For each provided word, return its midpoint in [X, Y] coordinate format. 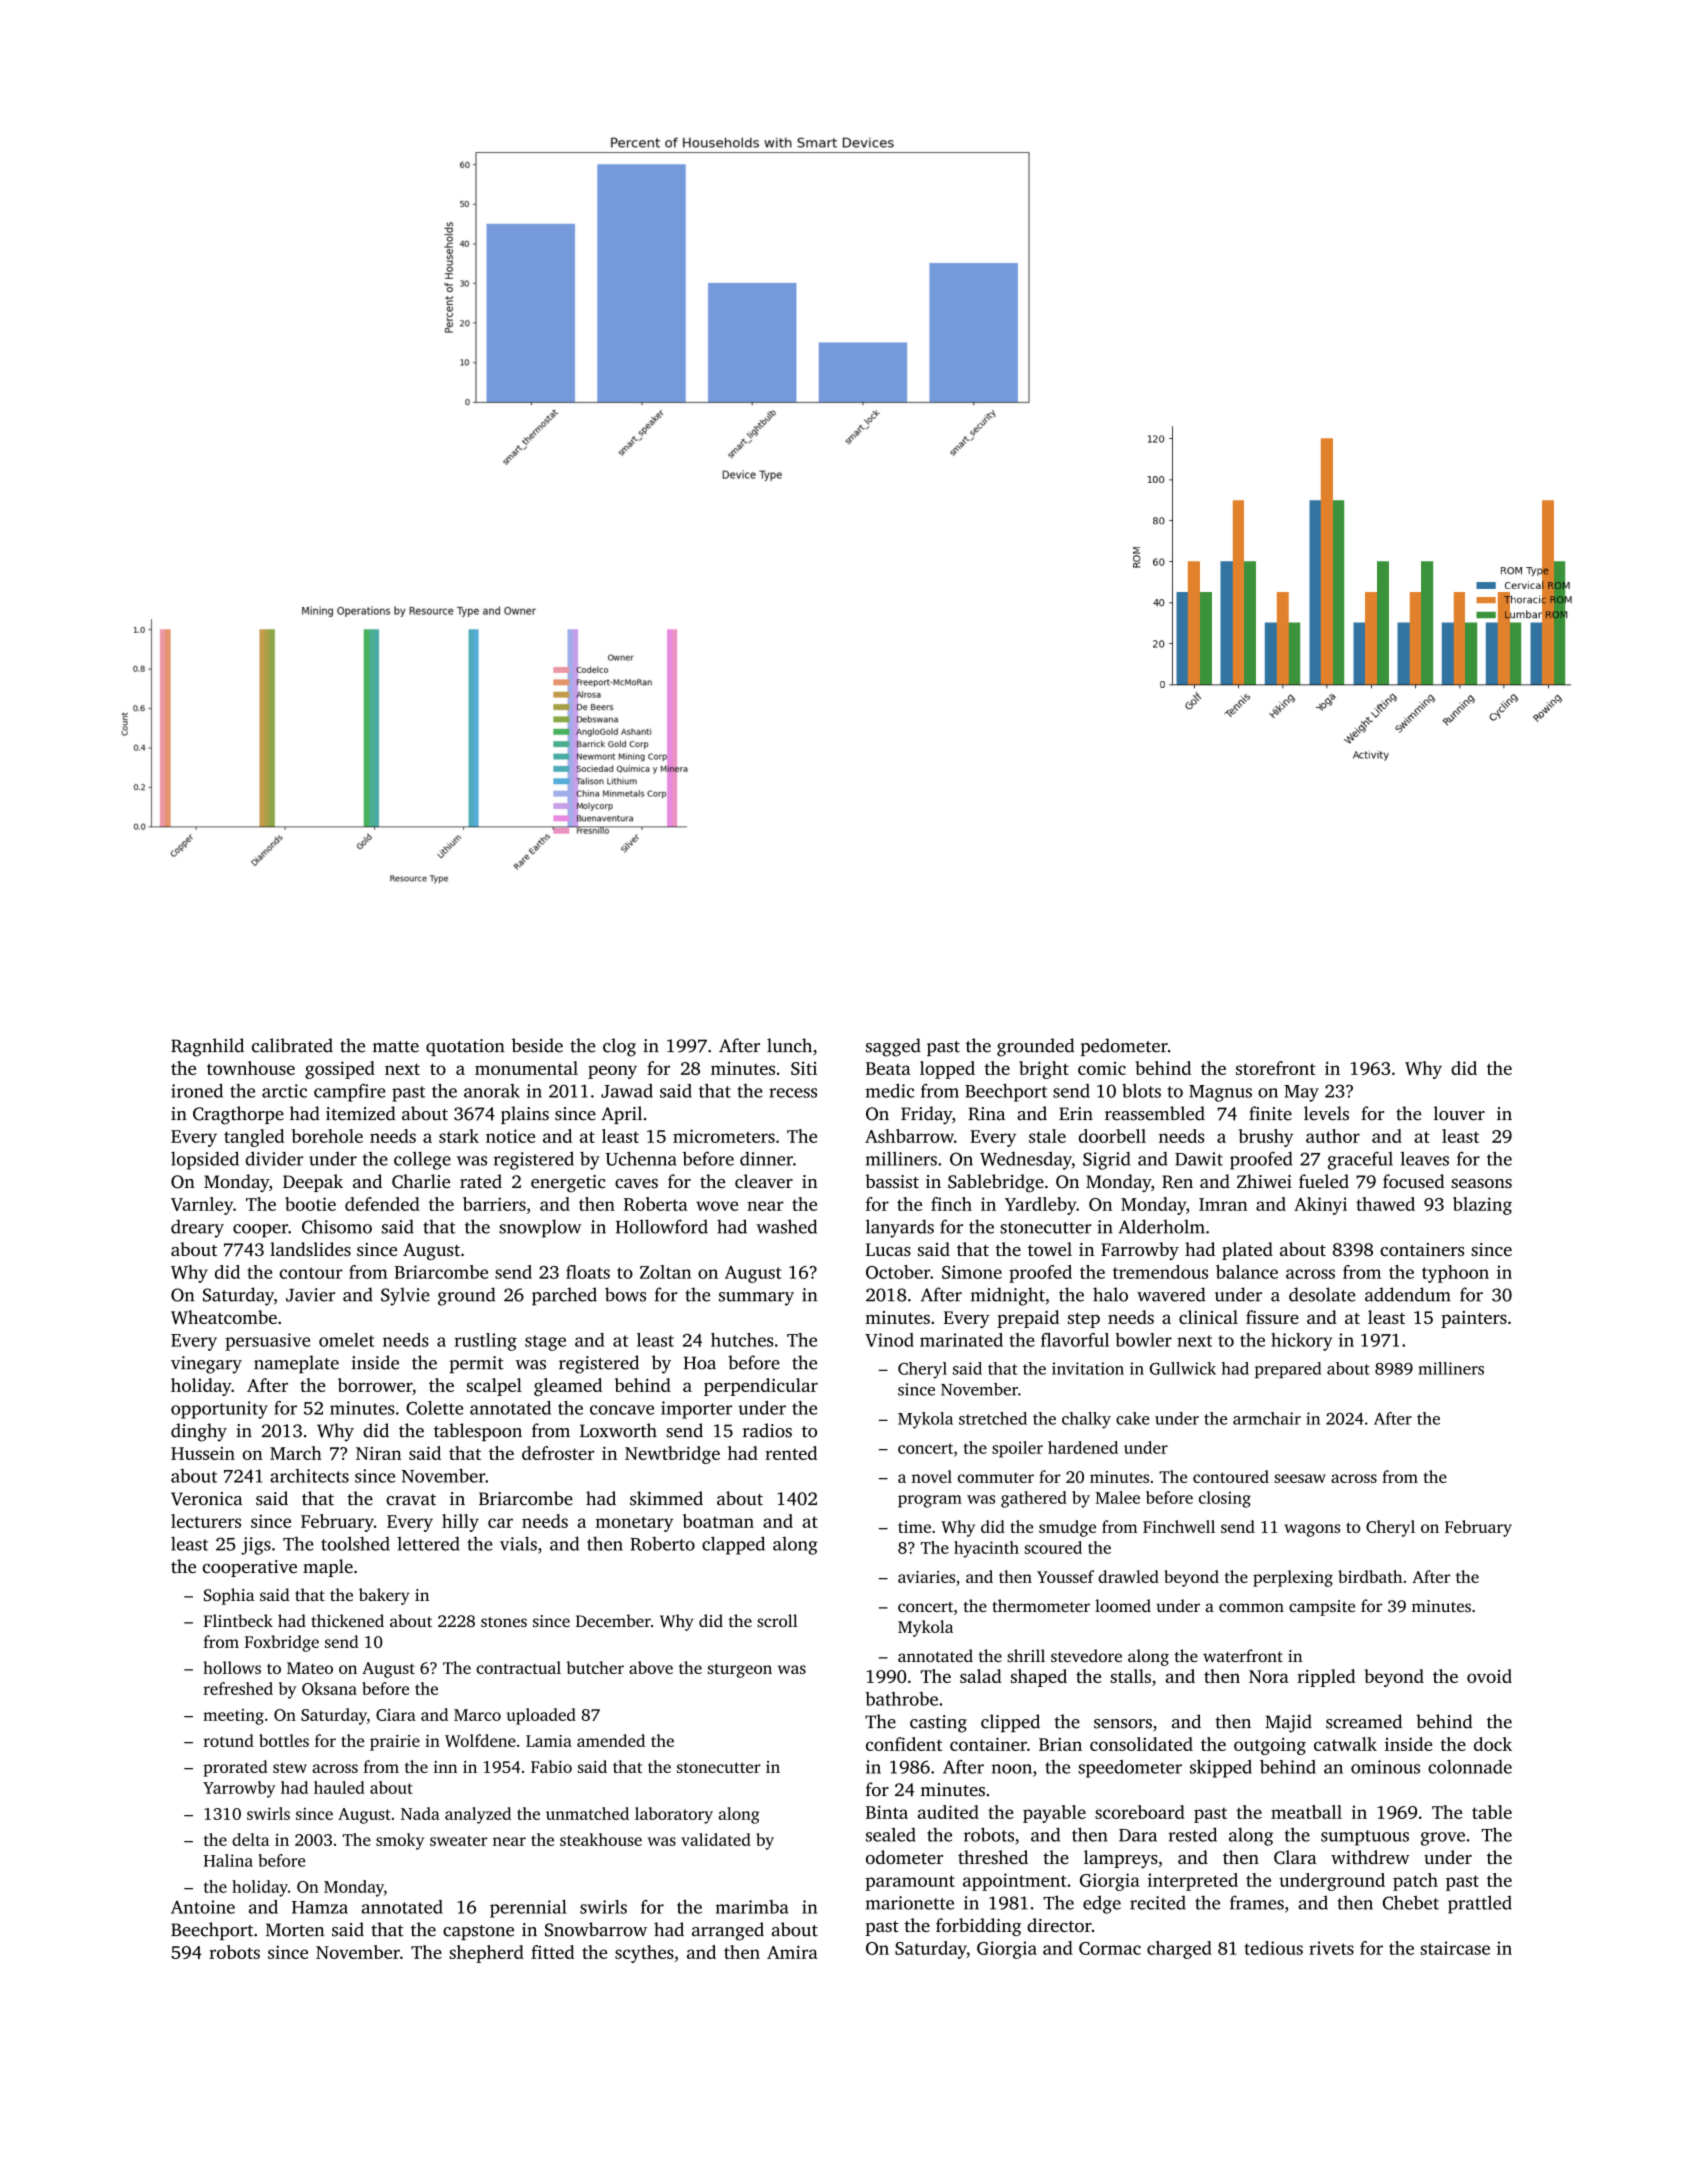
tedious [1273, 1948]
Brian [1060, 1744]
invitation [1088, 1368]
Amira [792, 1952]
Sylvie [405, 1296]
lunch [789, 1045]
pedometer [1124, 1047]
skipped [1221, 1769]
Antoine [203, 1907]
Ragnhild [207, 1047]
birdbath [1370, 1576]
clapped [733, 1545]
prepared [1288, 1370]
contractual [518, 1667]
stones [504, 1622]
